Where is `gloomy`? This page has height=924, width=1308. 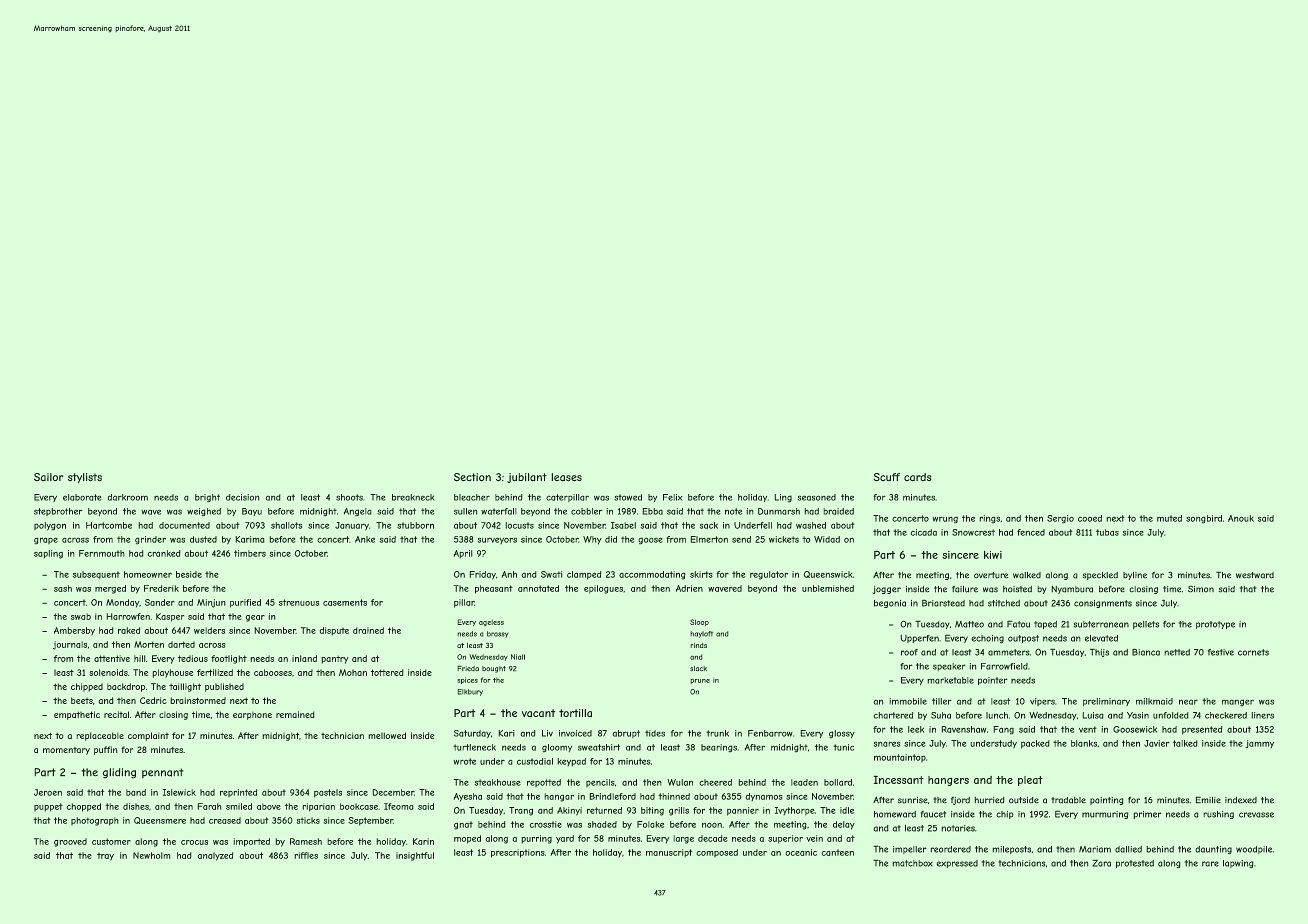 gloomy is located at coordinates (557, 748).
